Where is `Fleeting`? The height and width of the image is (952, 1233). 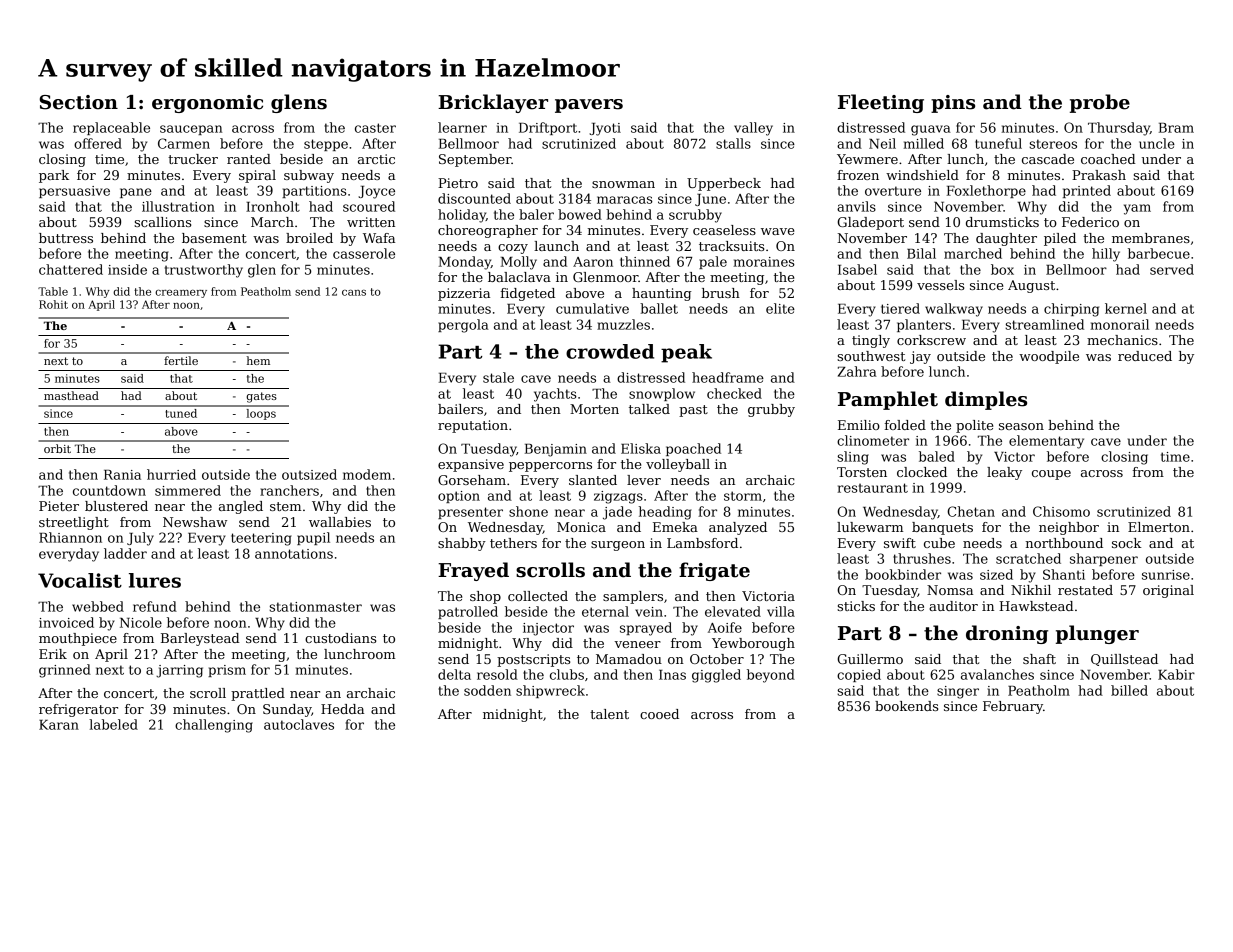
Fleeting is located at coordinates (881, 103).
